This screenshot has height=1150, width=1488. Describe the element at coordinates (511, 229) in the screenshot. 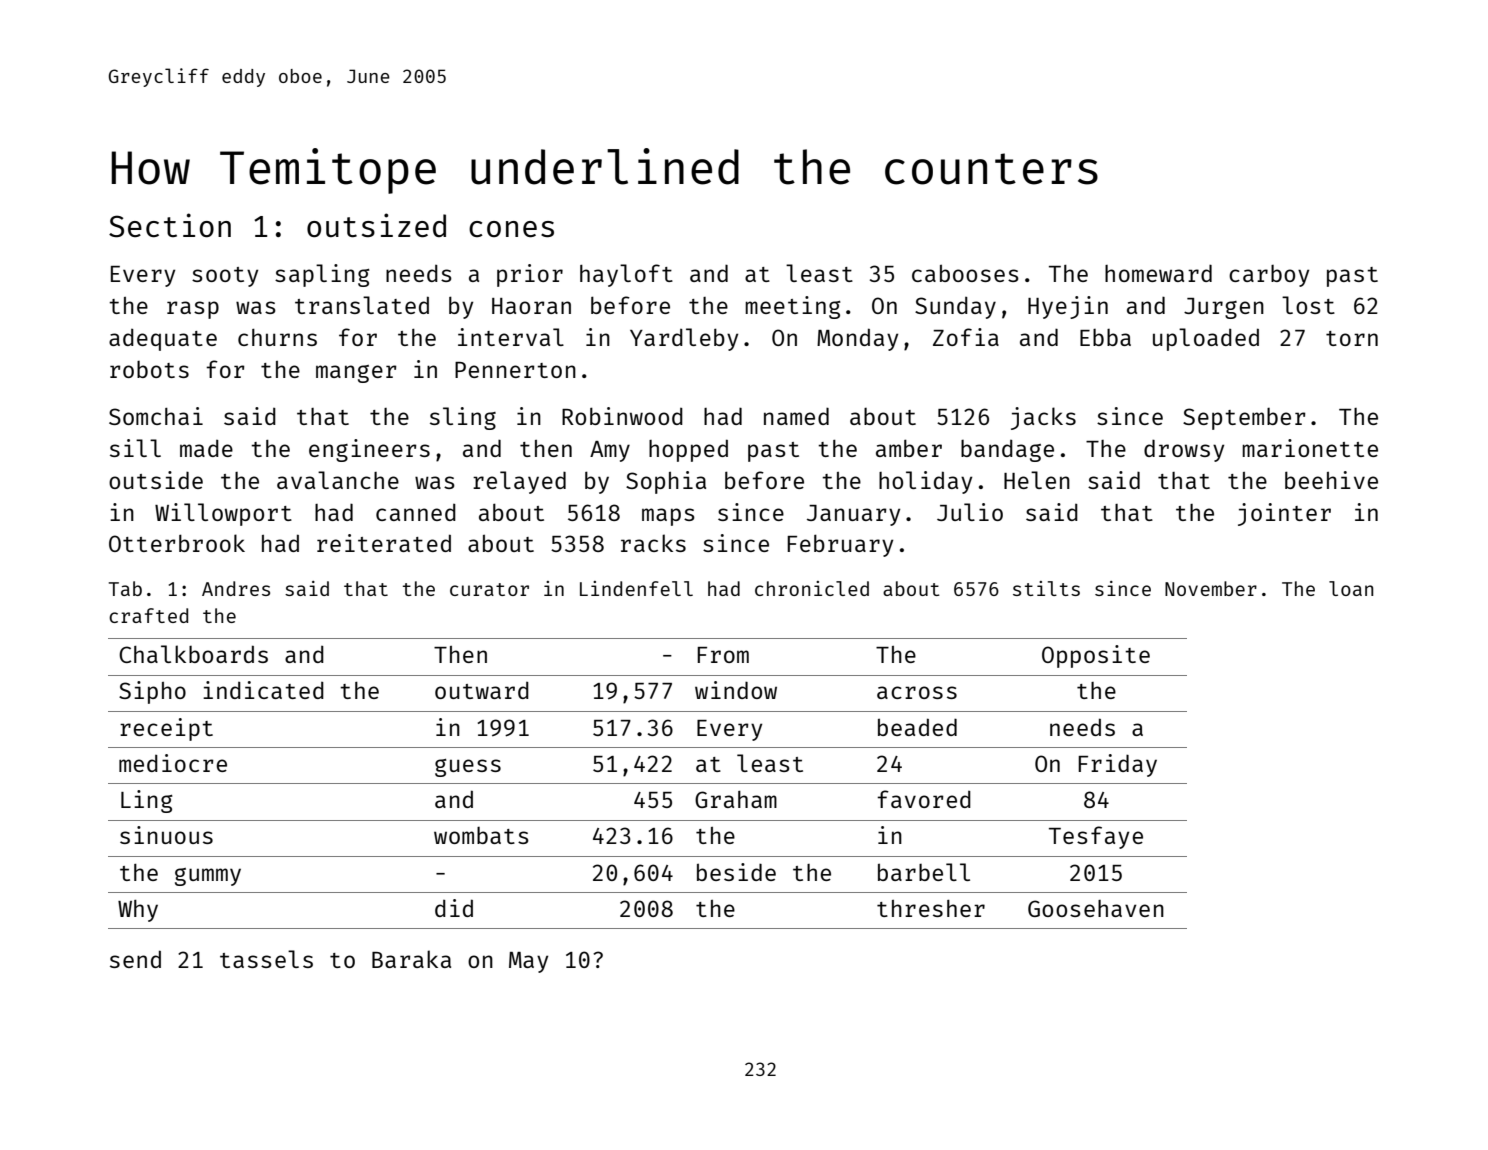

I see `cones` at that location.
